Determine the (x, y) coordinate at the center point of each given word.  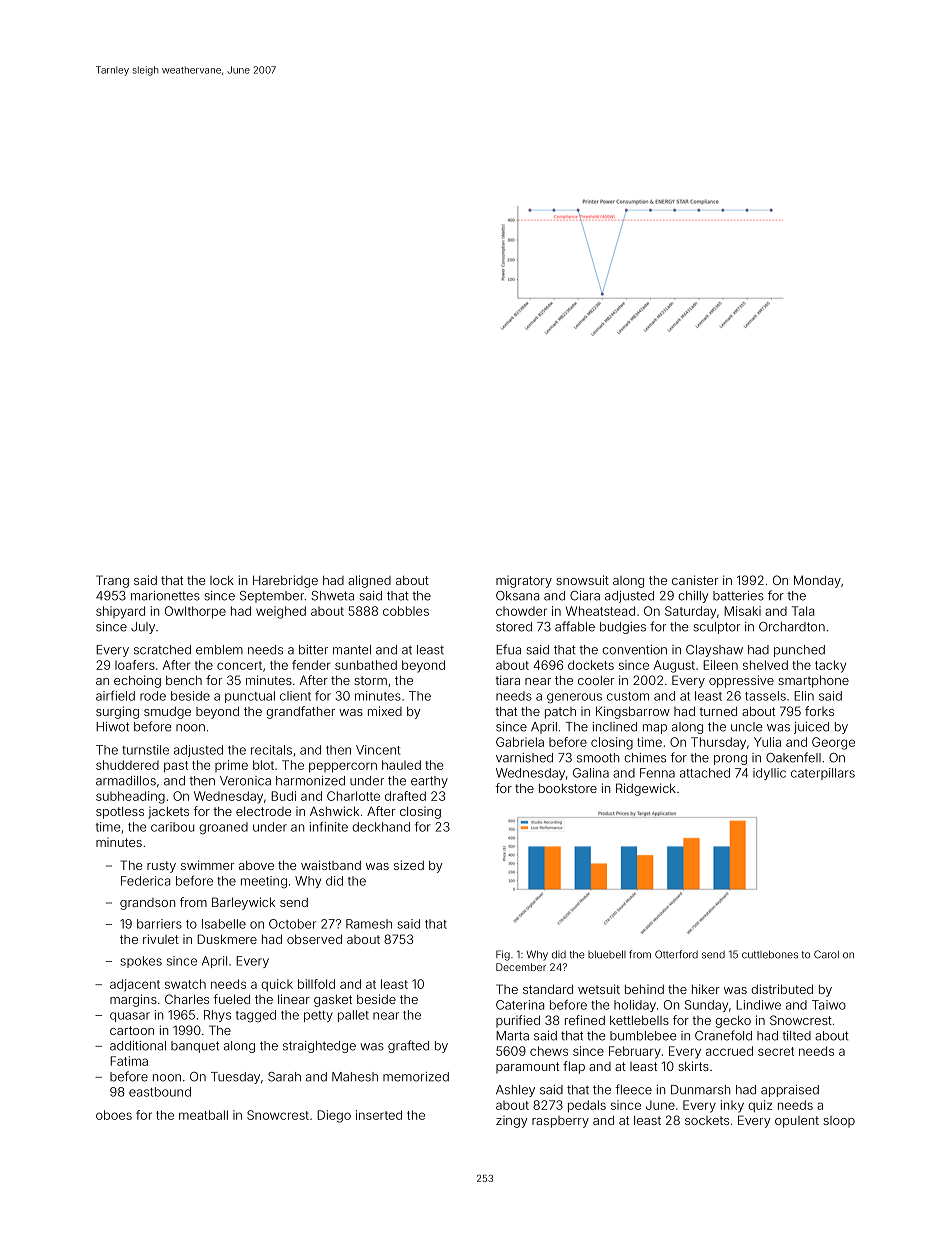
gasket (333, 1001)
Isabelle (224, 924)
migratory (524, 582)
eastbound (160, 1092)
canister (695, 580)
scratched (162, 650)
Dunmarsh (700, 1090)
